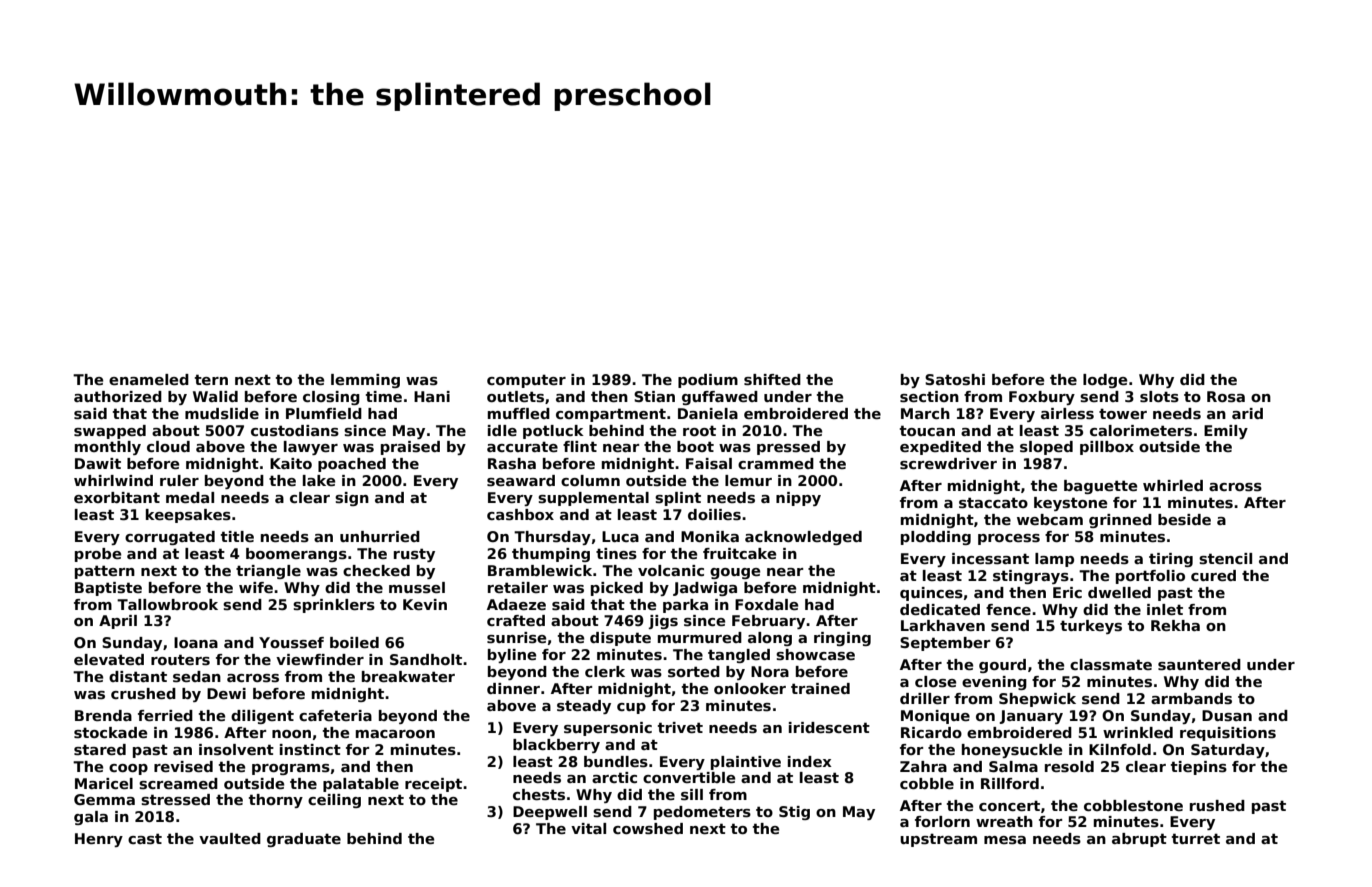  What do you see at coordinates (708, 381) in the image?
I see `podium` at bounding box center [708, 381].
